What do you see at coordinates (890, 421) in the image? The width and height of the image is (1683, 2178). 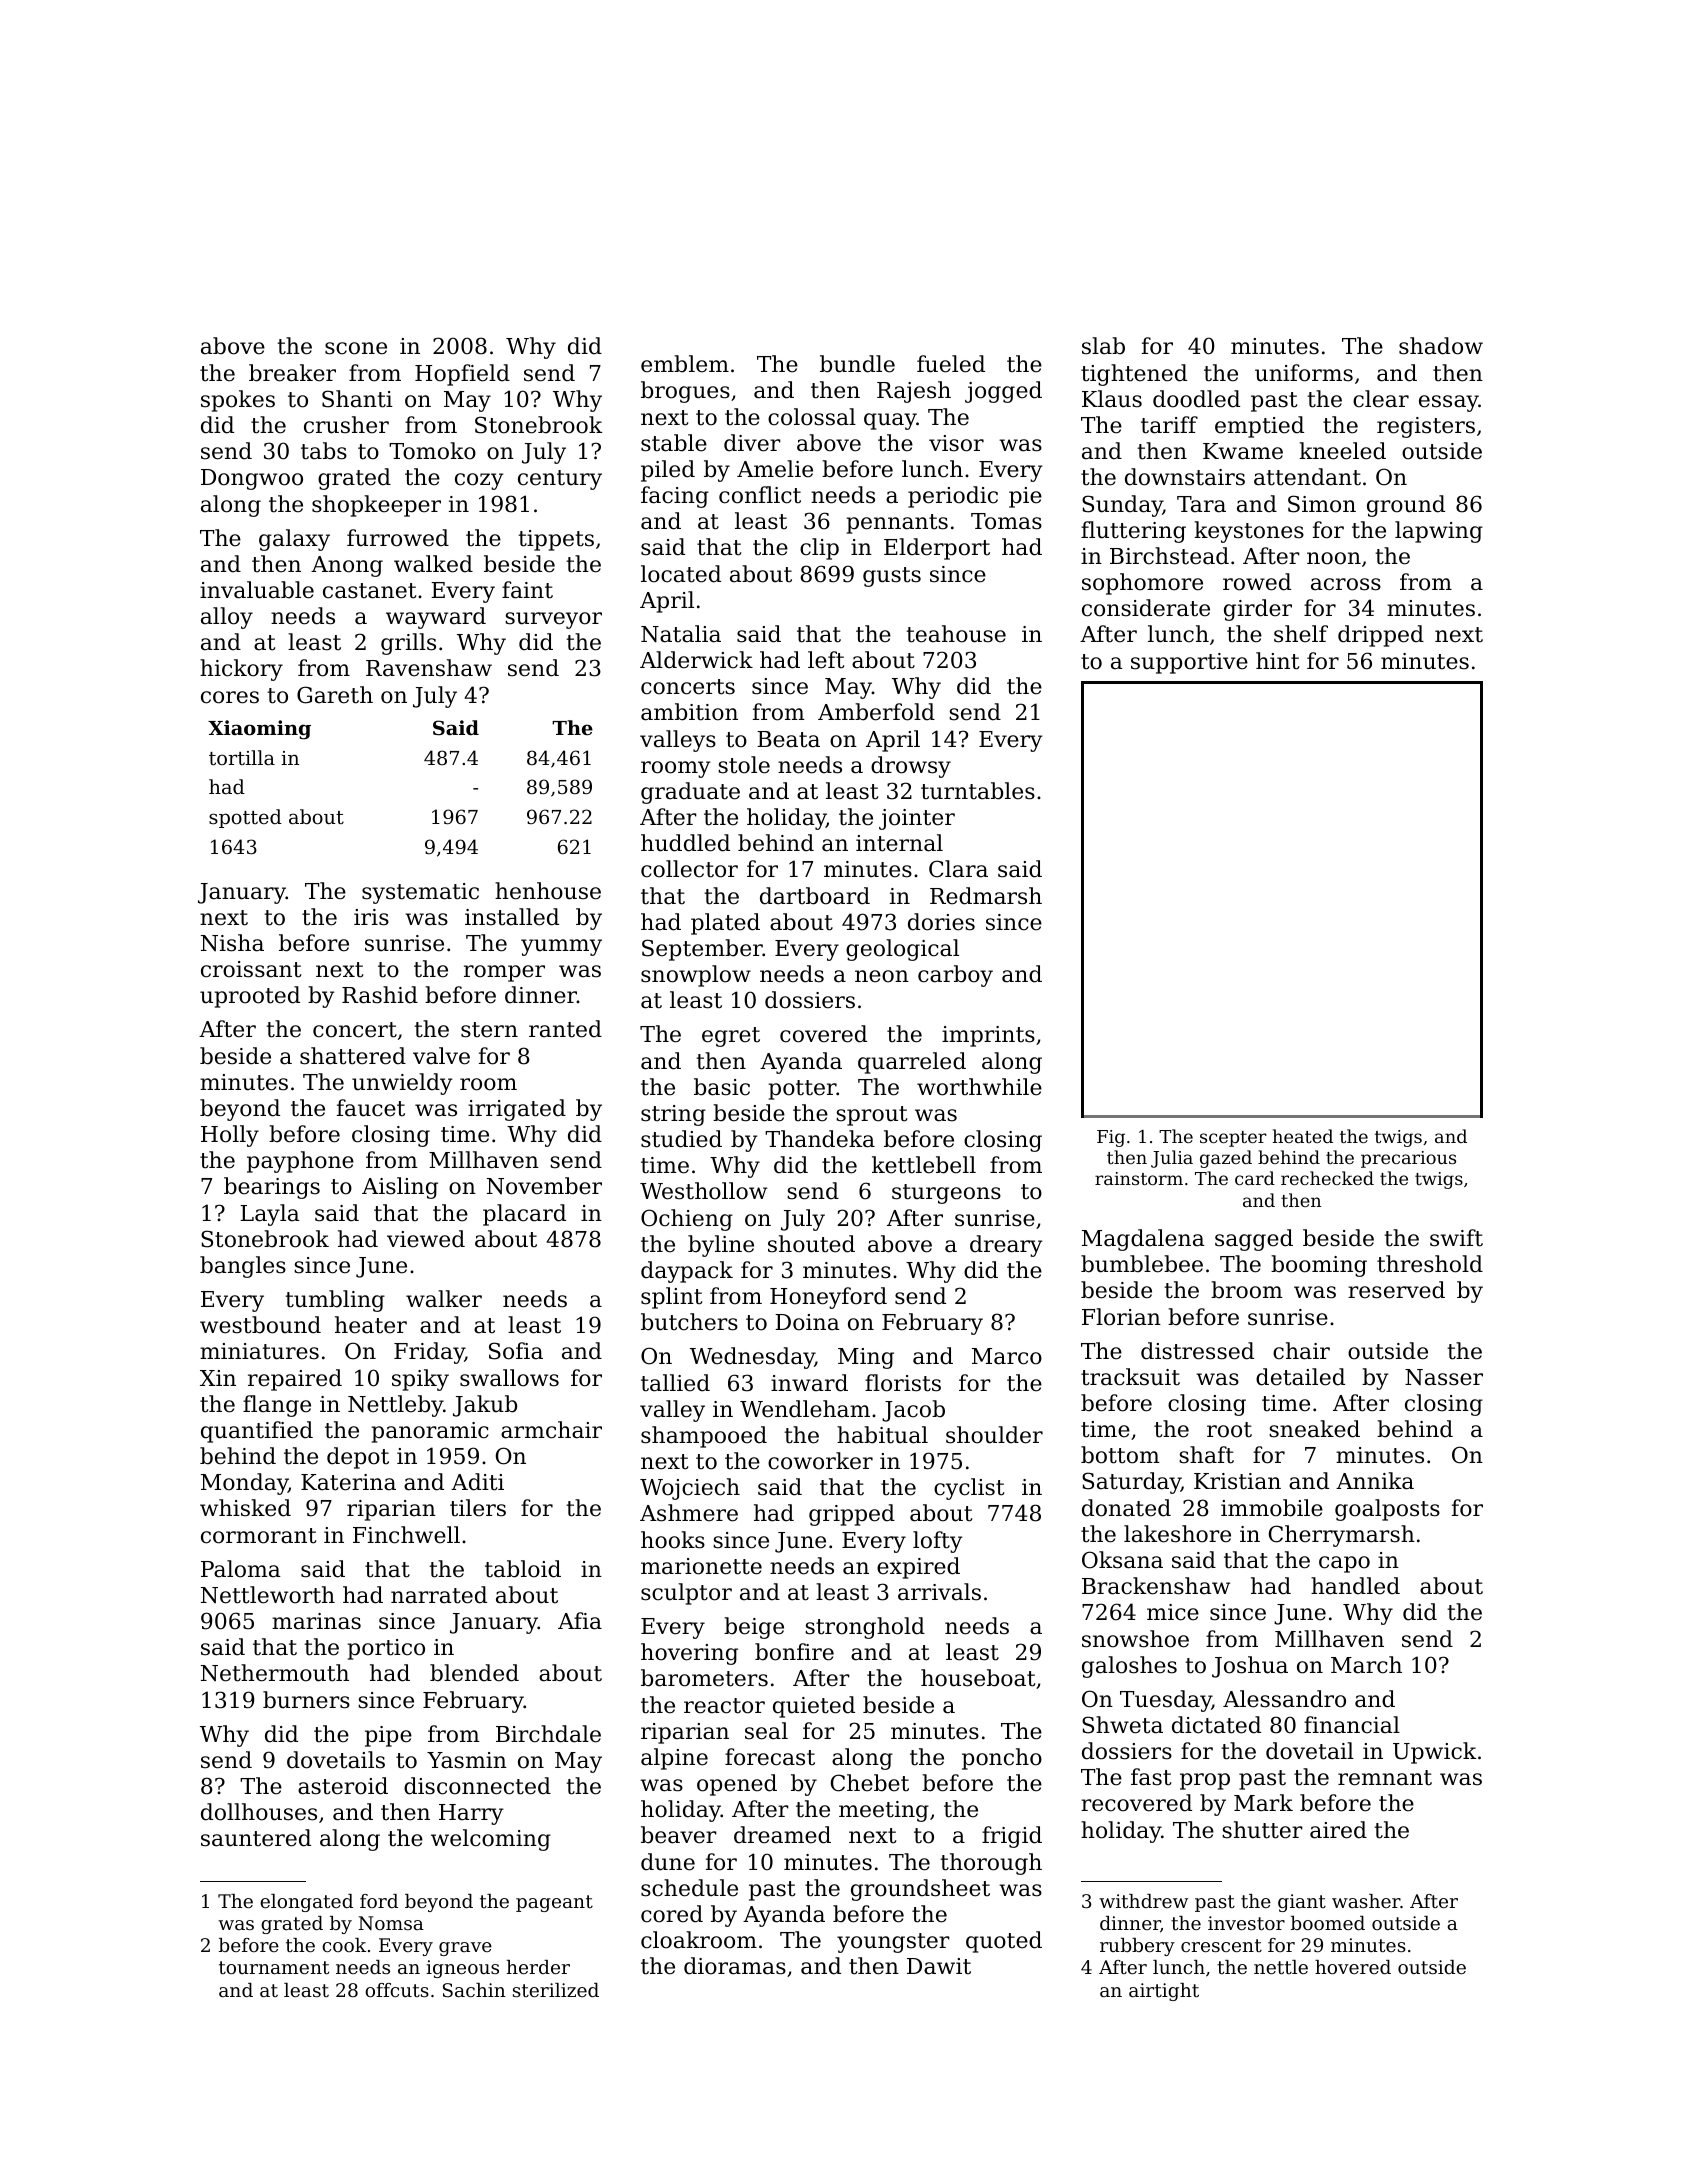 I see `quay` at bounding box center [890, 421].
